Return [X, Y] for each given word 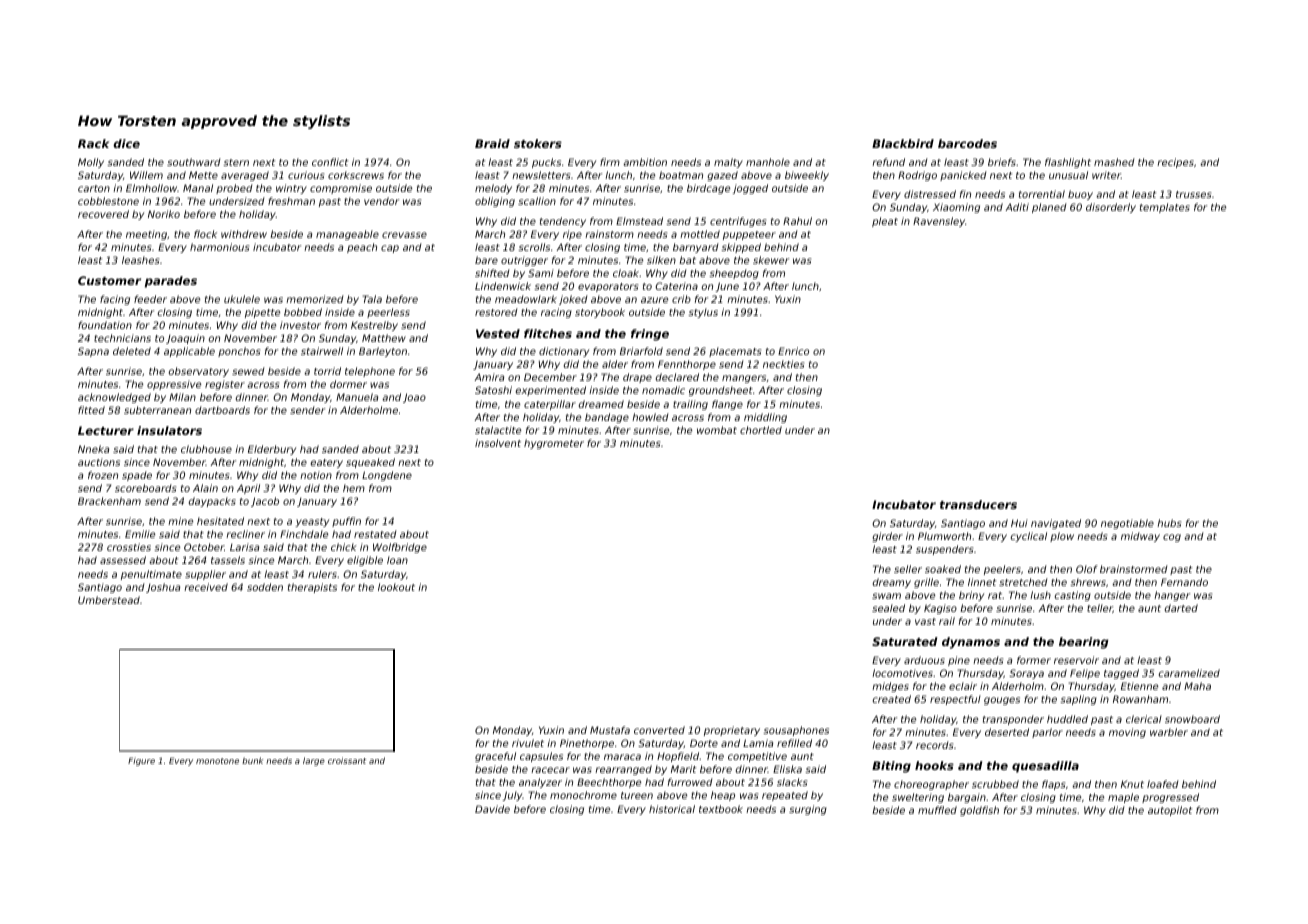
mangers [744, 379]
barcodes [967, 143]
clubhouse [206, 449]
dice [126, 143]
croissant [347, 760]
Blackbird [903, 143]
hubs [1169, 523]
